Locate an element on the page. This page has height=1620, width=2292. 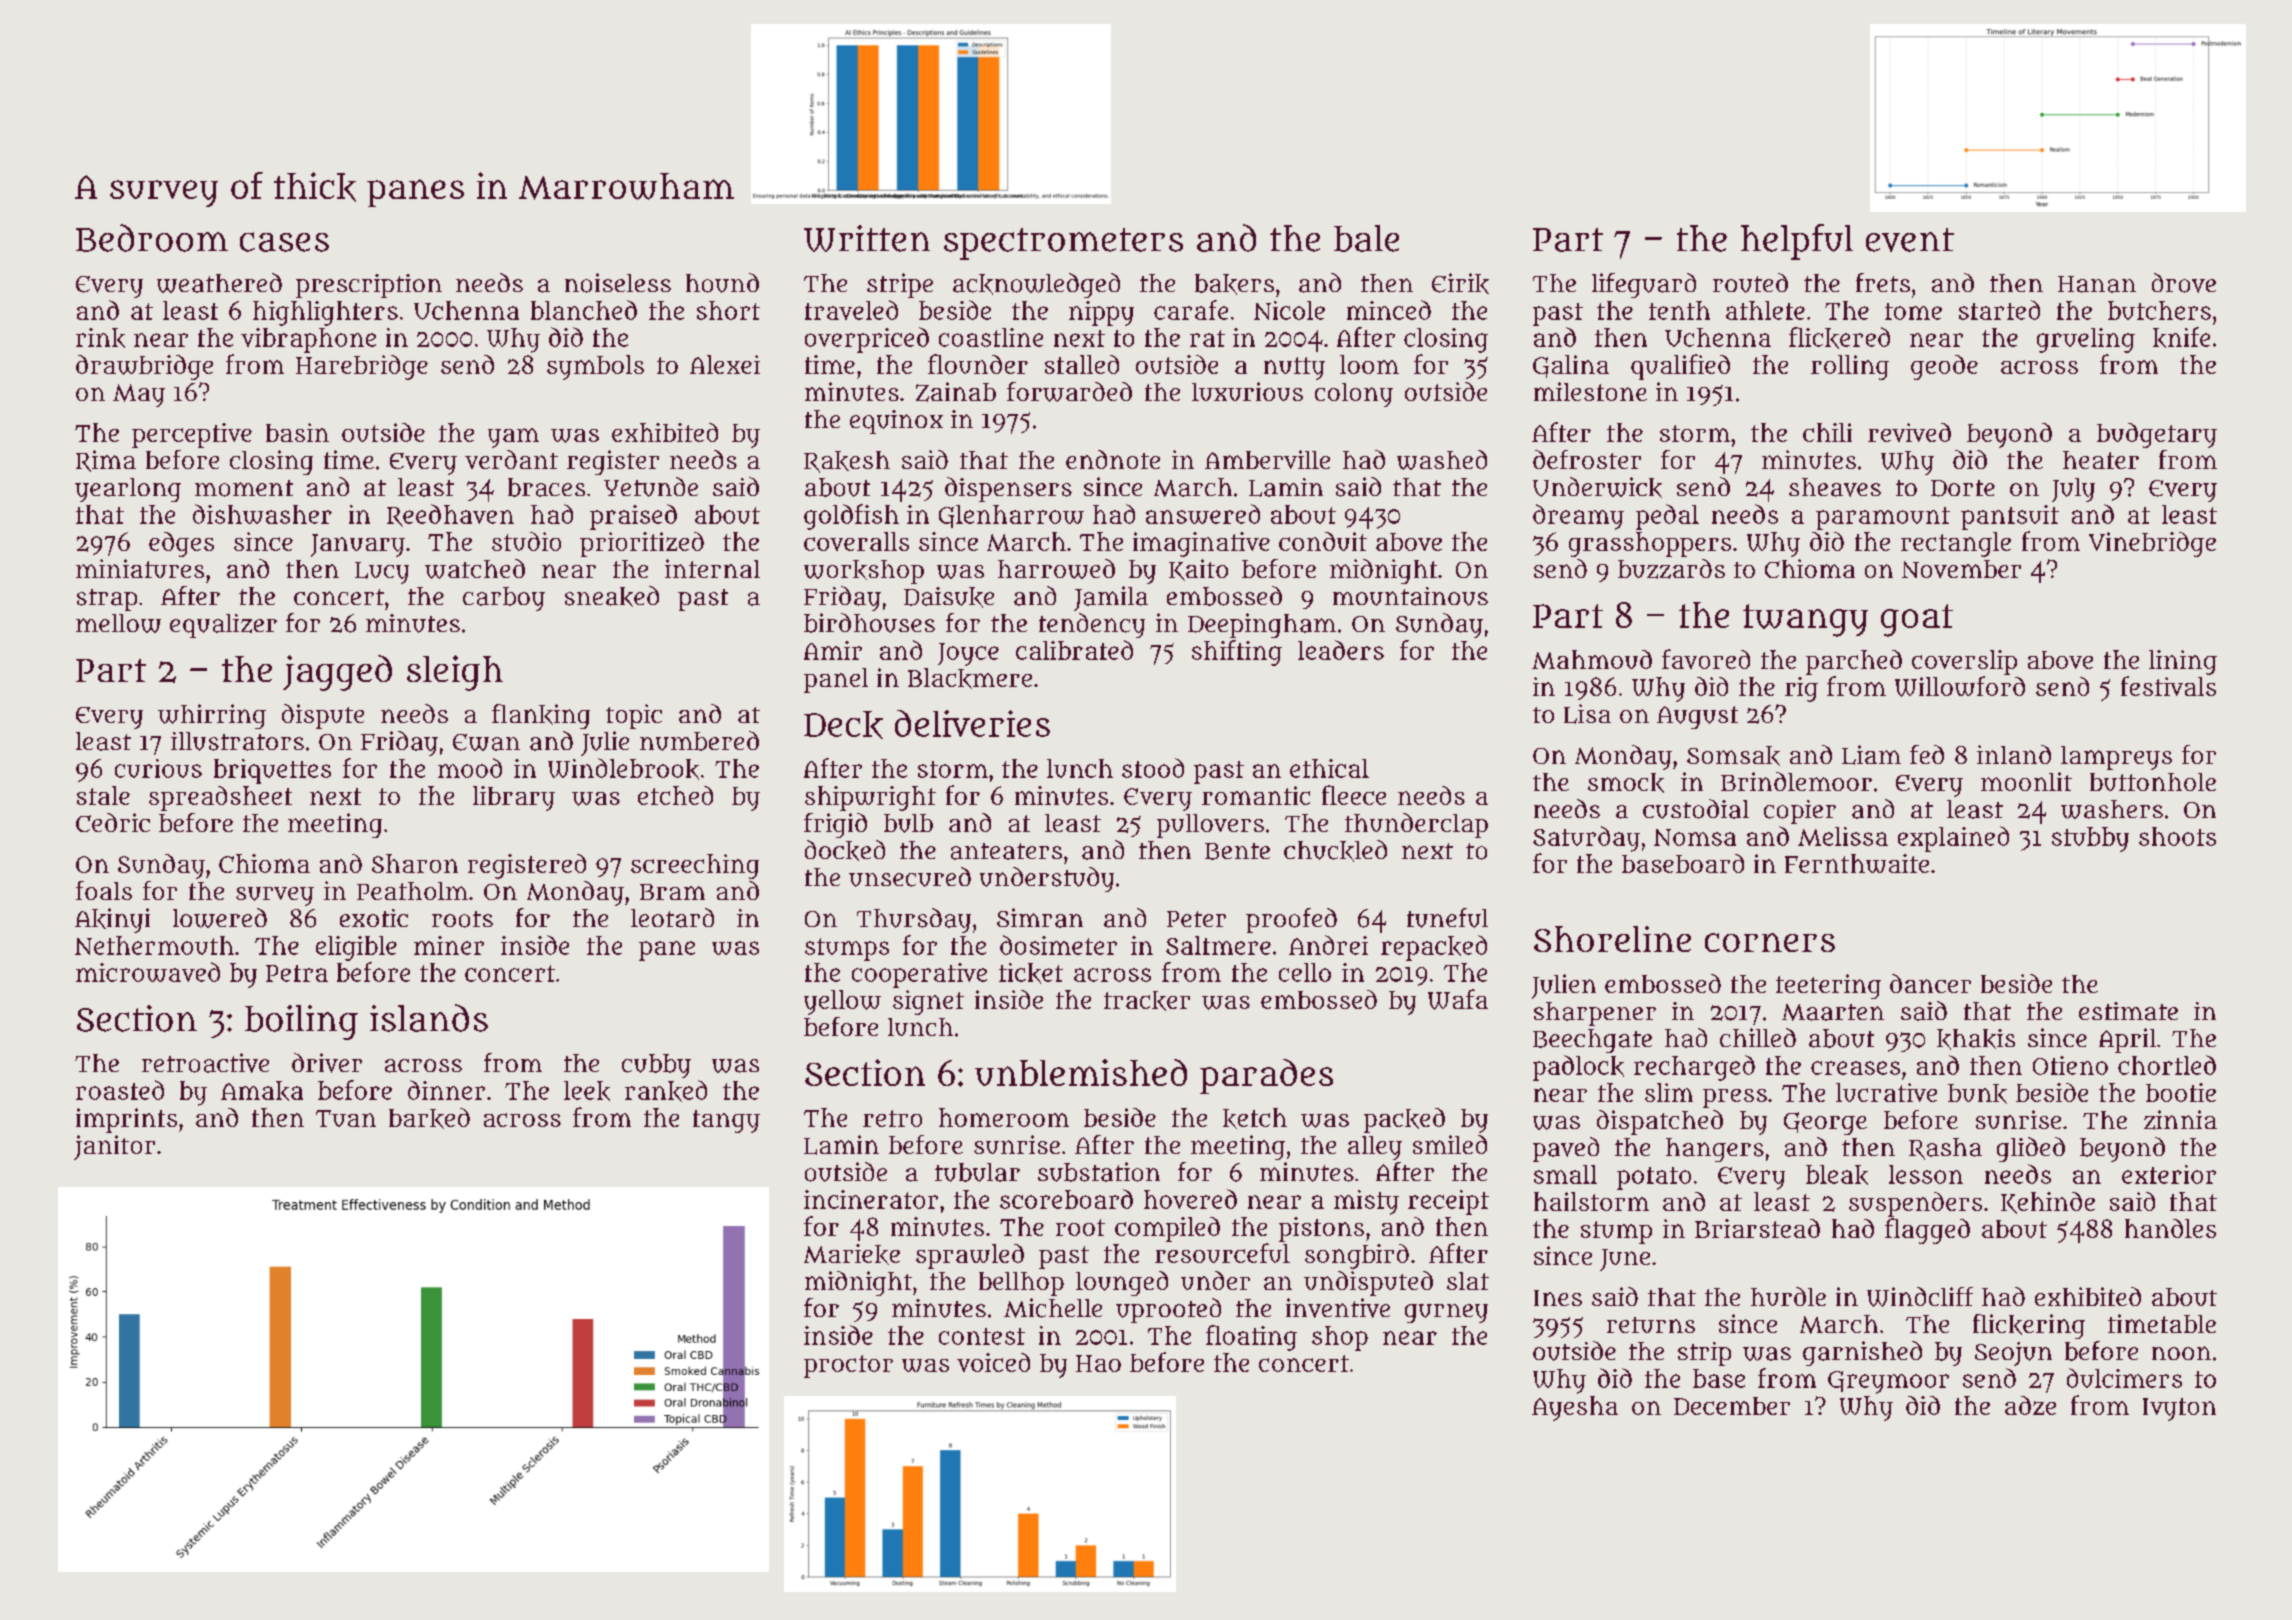
whirring is located at coordinates (212, 716).
